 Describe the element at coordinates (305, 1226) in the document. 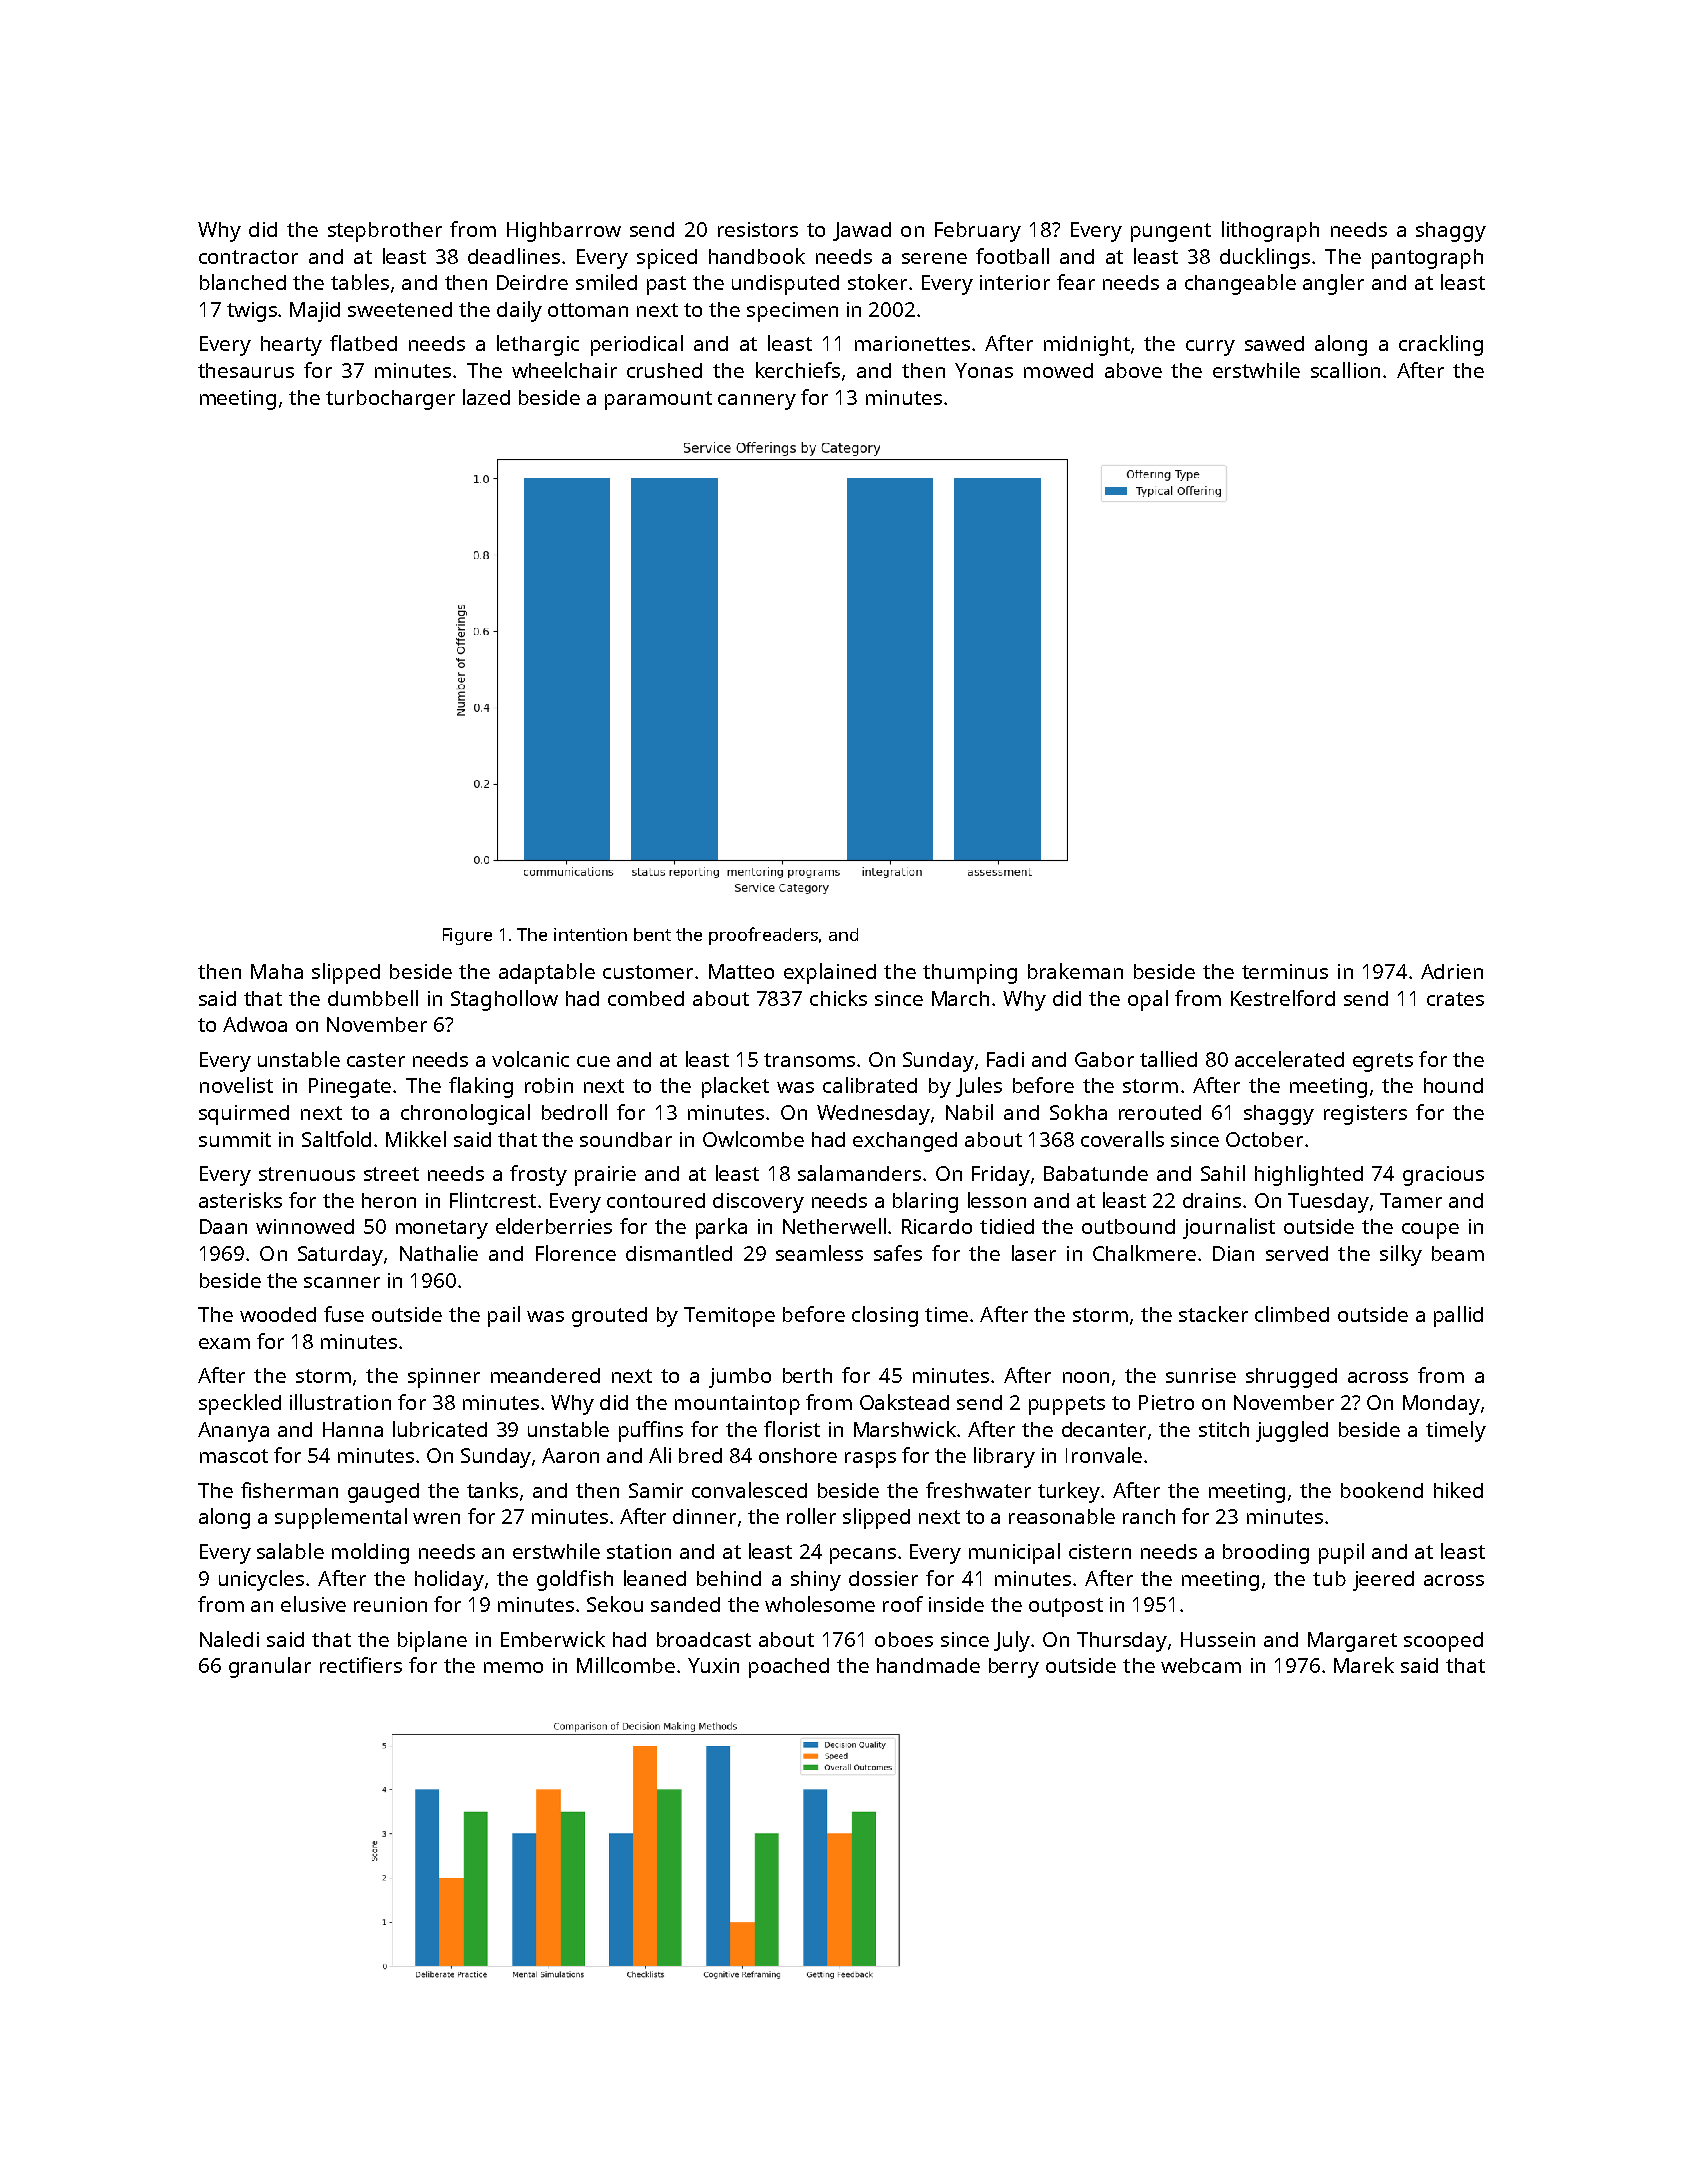

I see `winnowed` at that location.
